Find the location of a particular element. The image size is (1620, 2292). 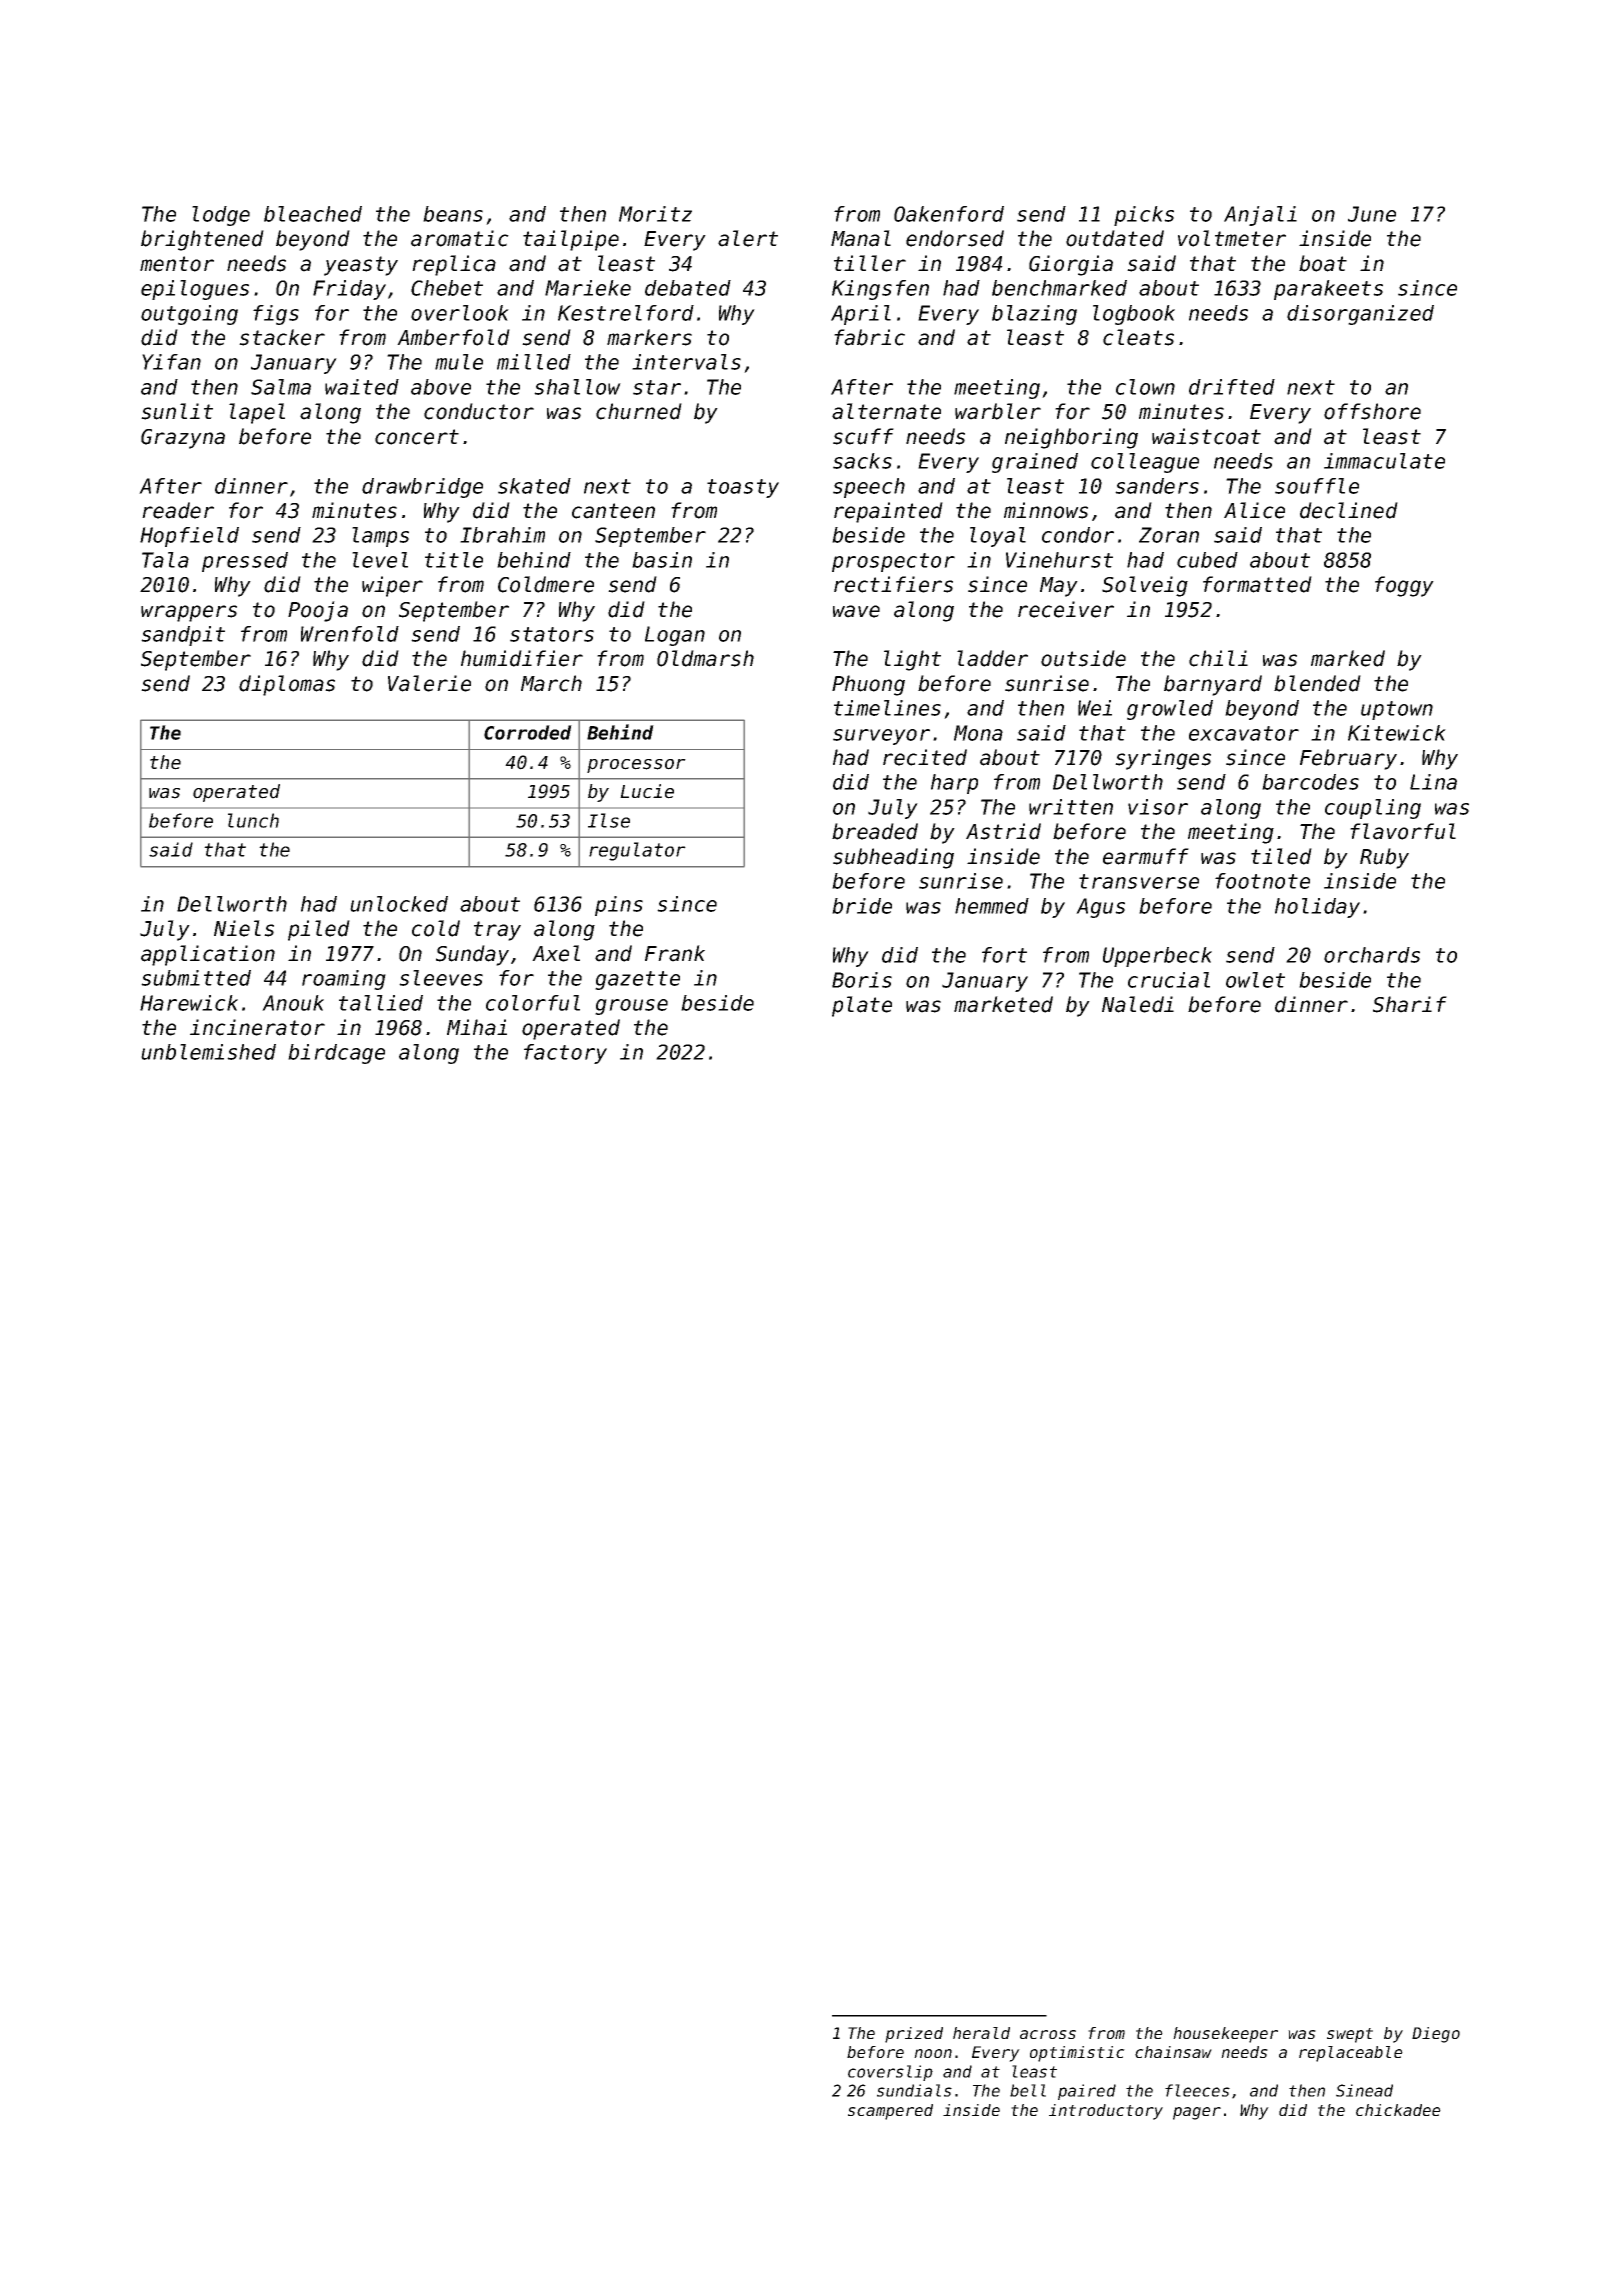

coverslip is located at coordinates (890, 2073).
